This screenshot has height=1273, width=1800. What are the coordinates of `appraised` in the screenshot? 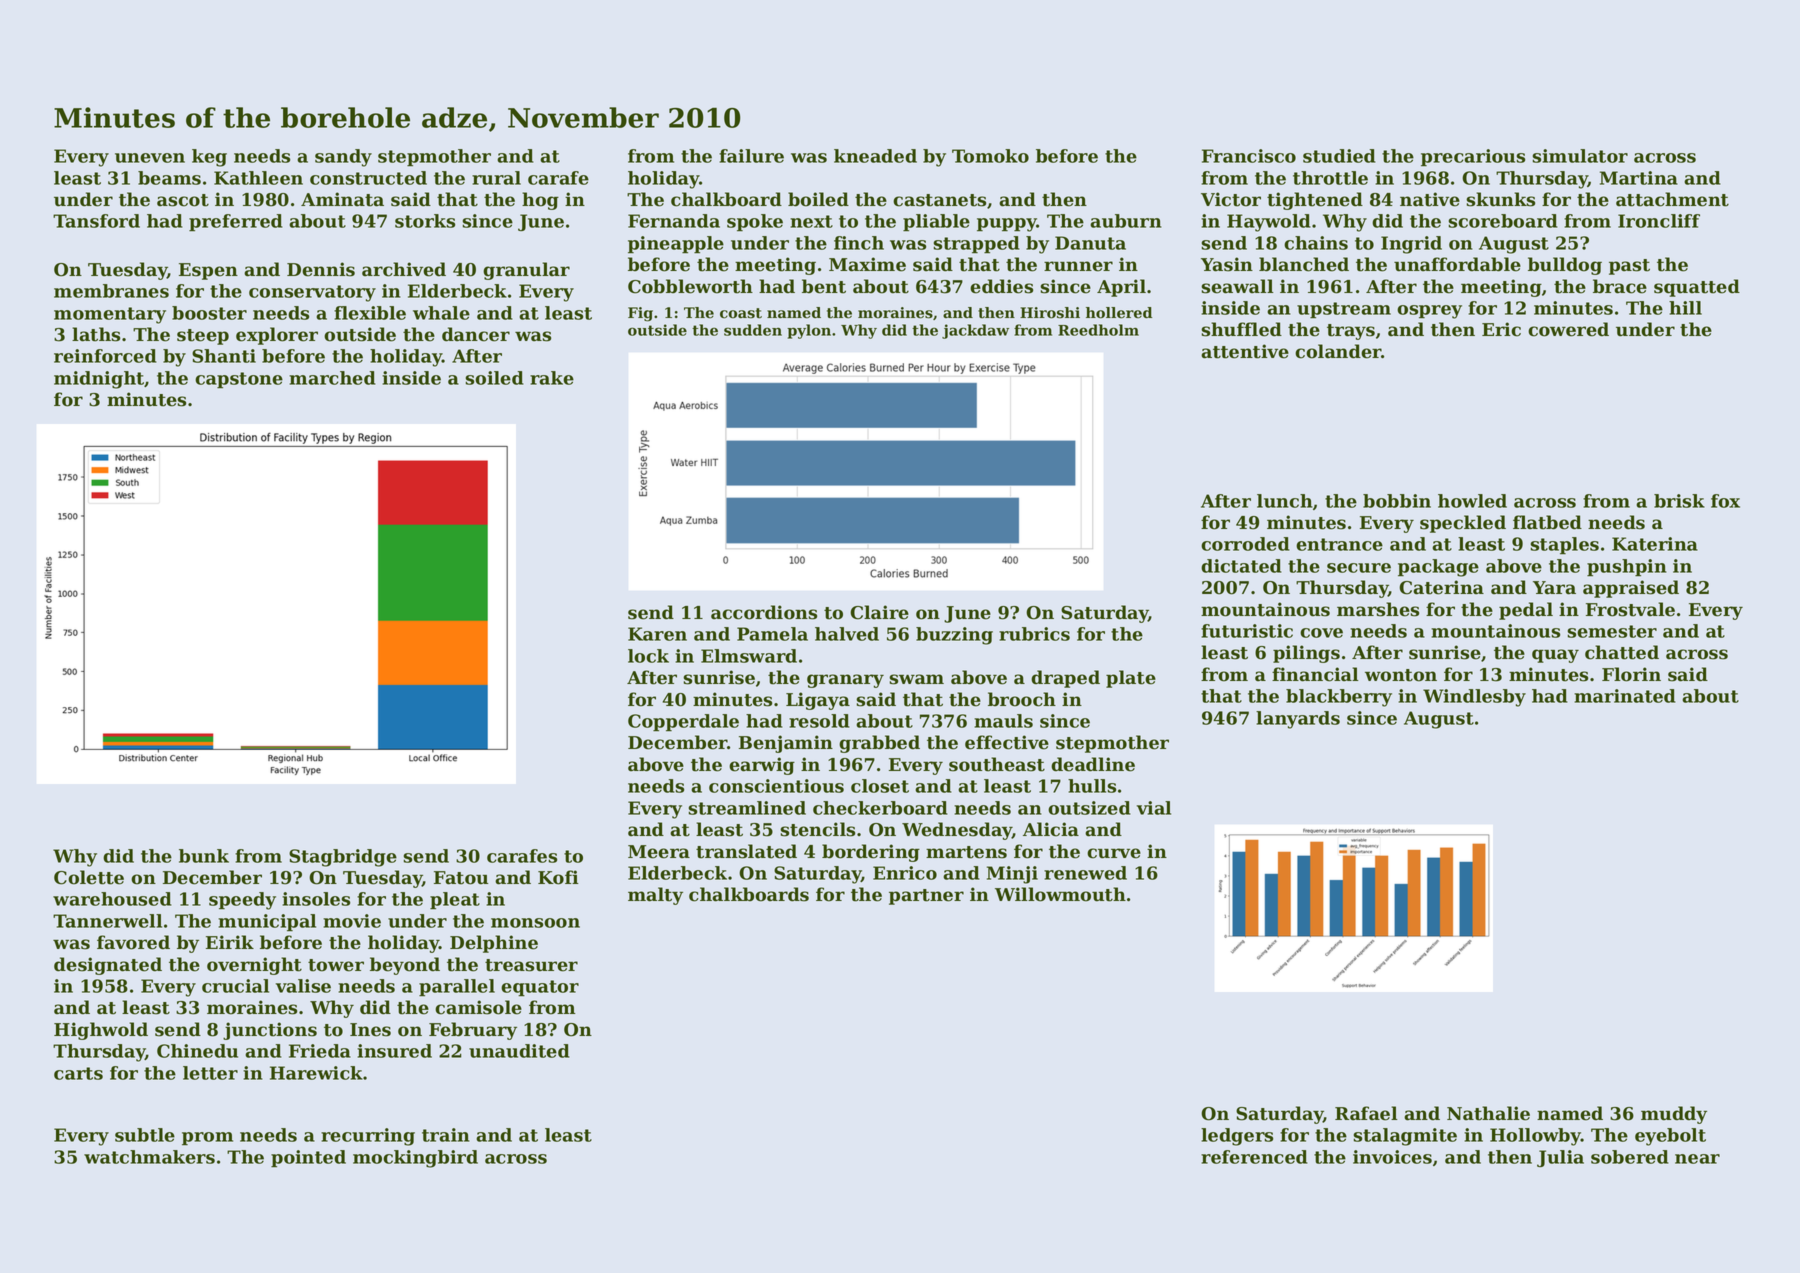 It's located at (1631, 589).
